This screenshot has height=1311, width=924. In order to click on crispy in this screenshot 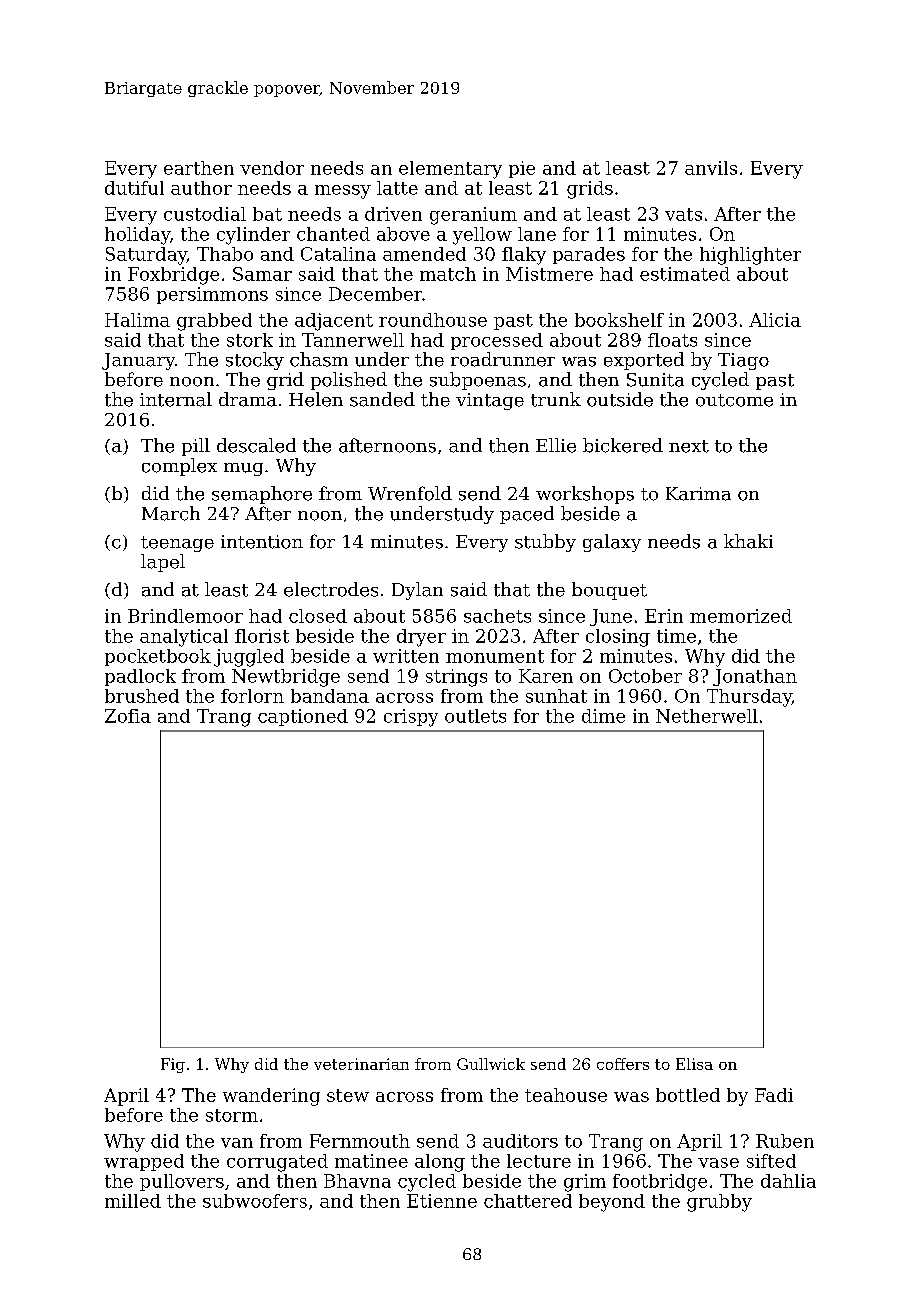, I will do `click(411, 718)`.
